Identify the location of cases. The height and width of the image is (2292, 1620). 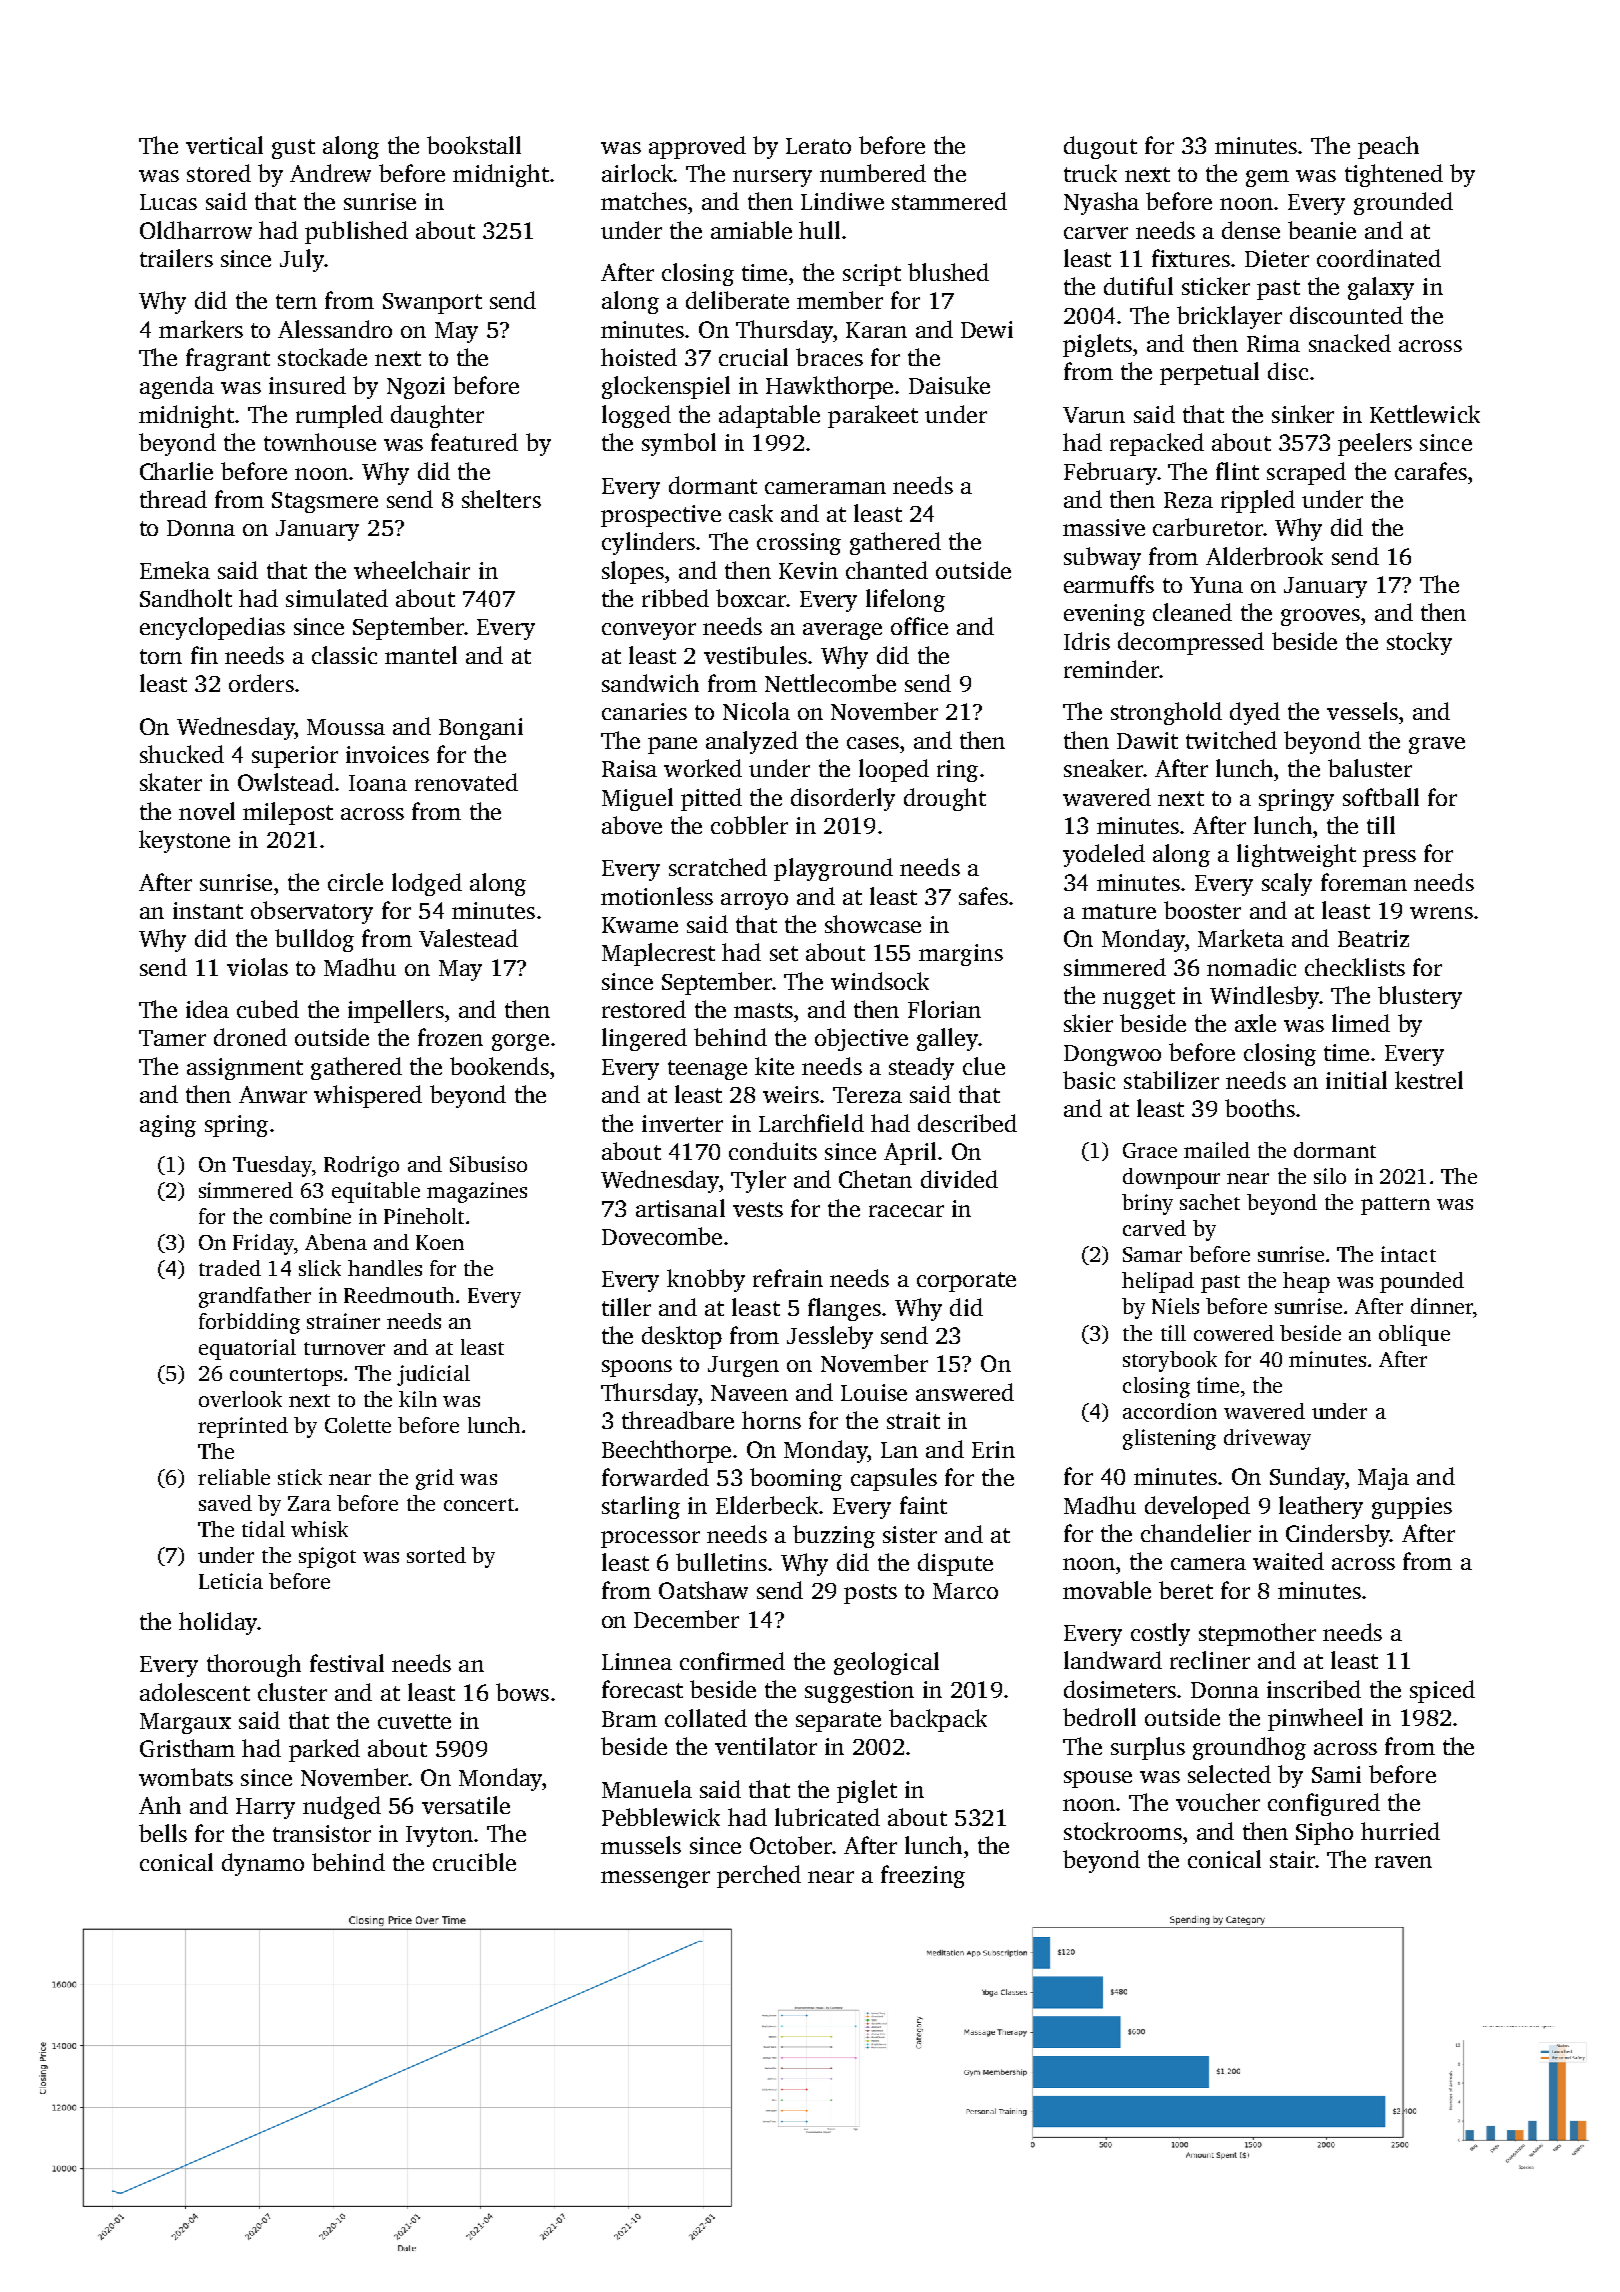
(873, 743).
